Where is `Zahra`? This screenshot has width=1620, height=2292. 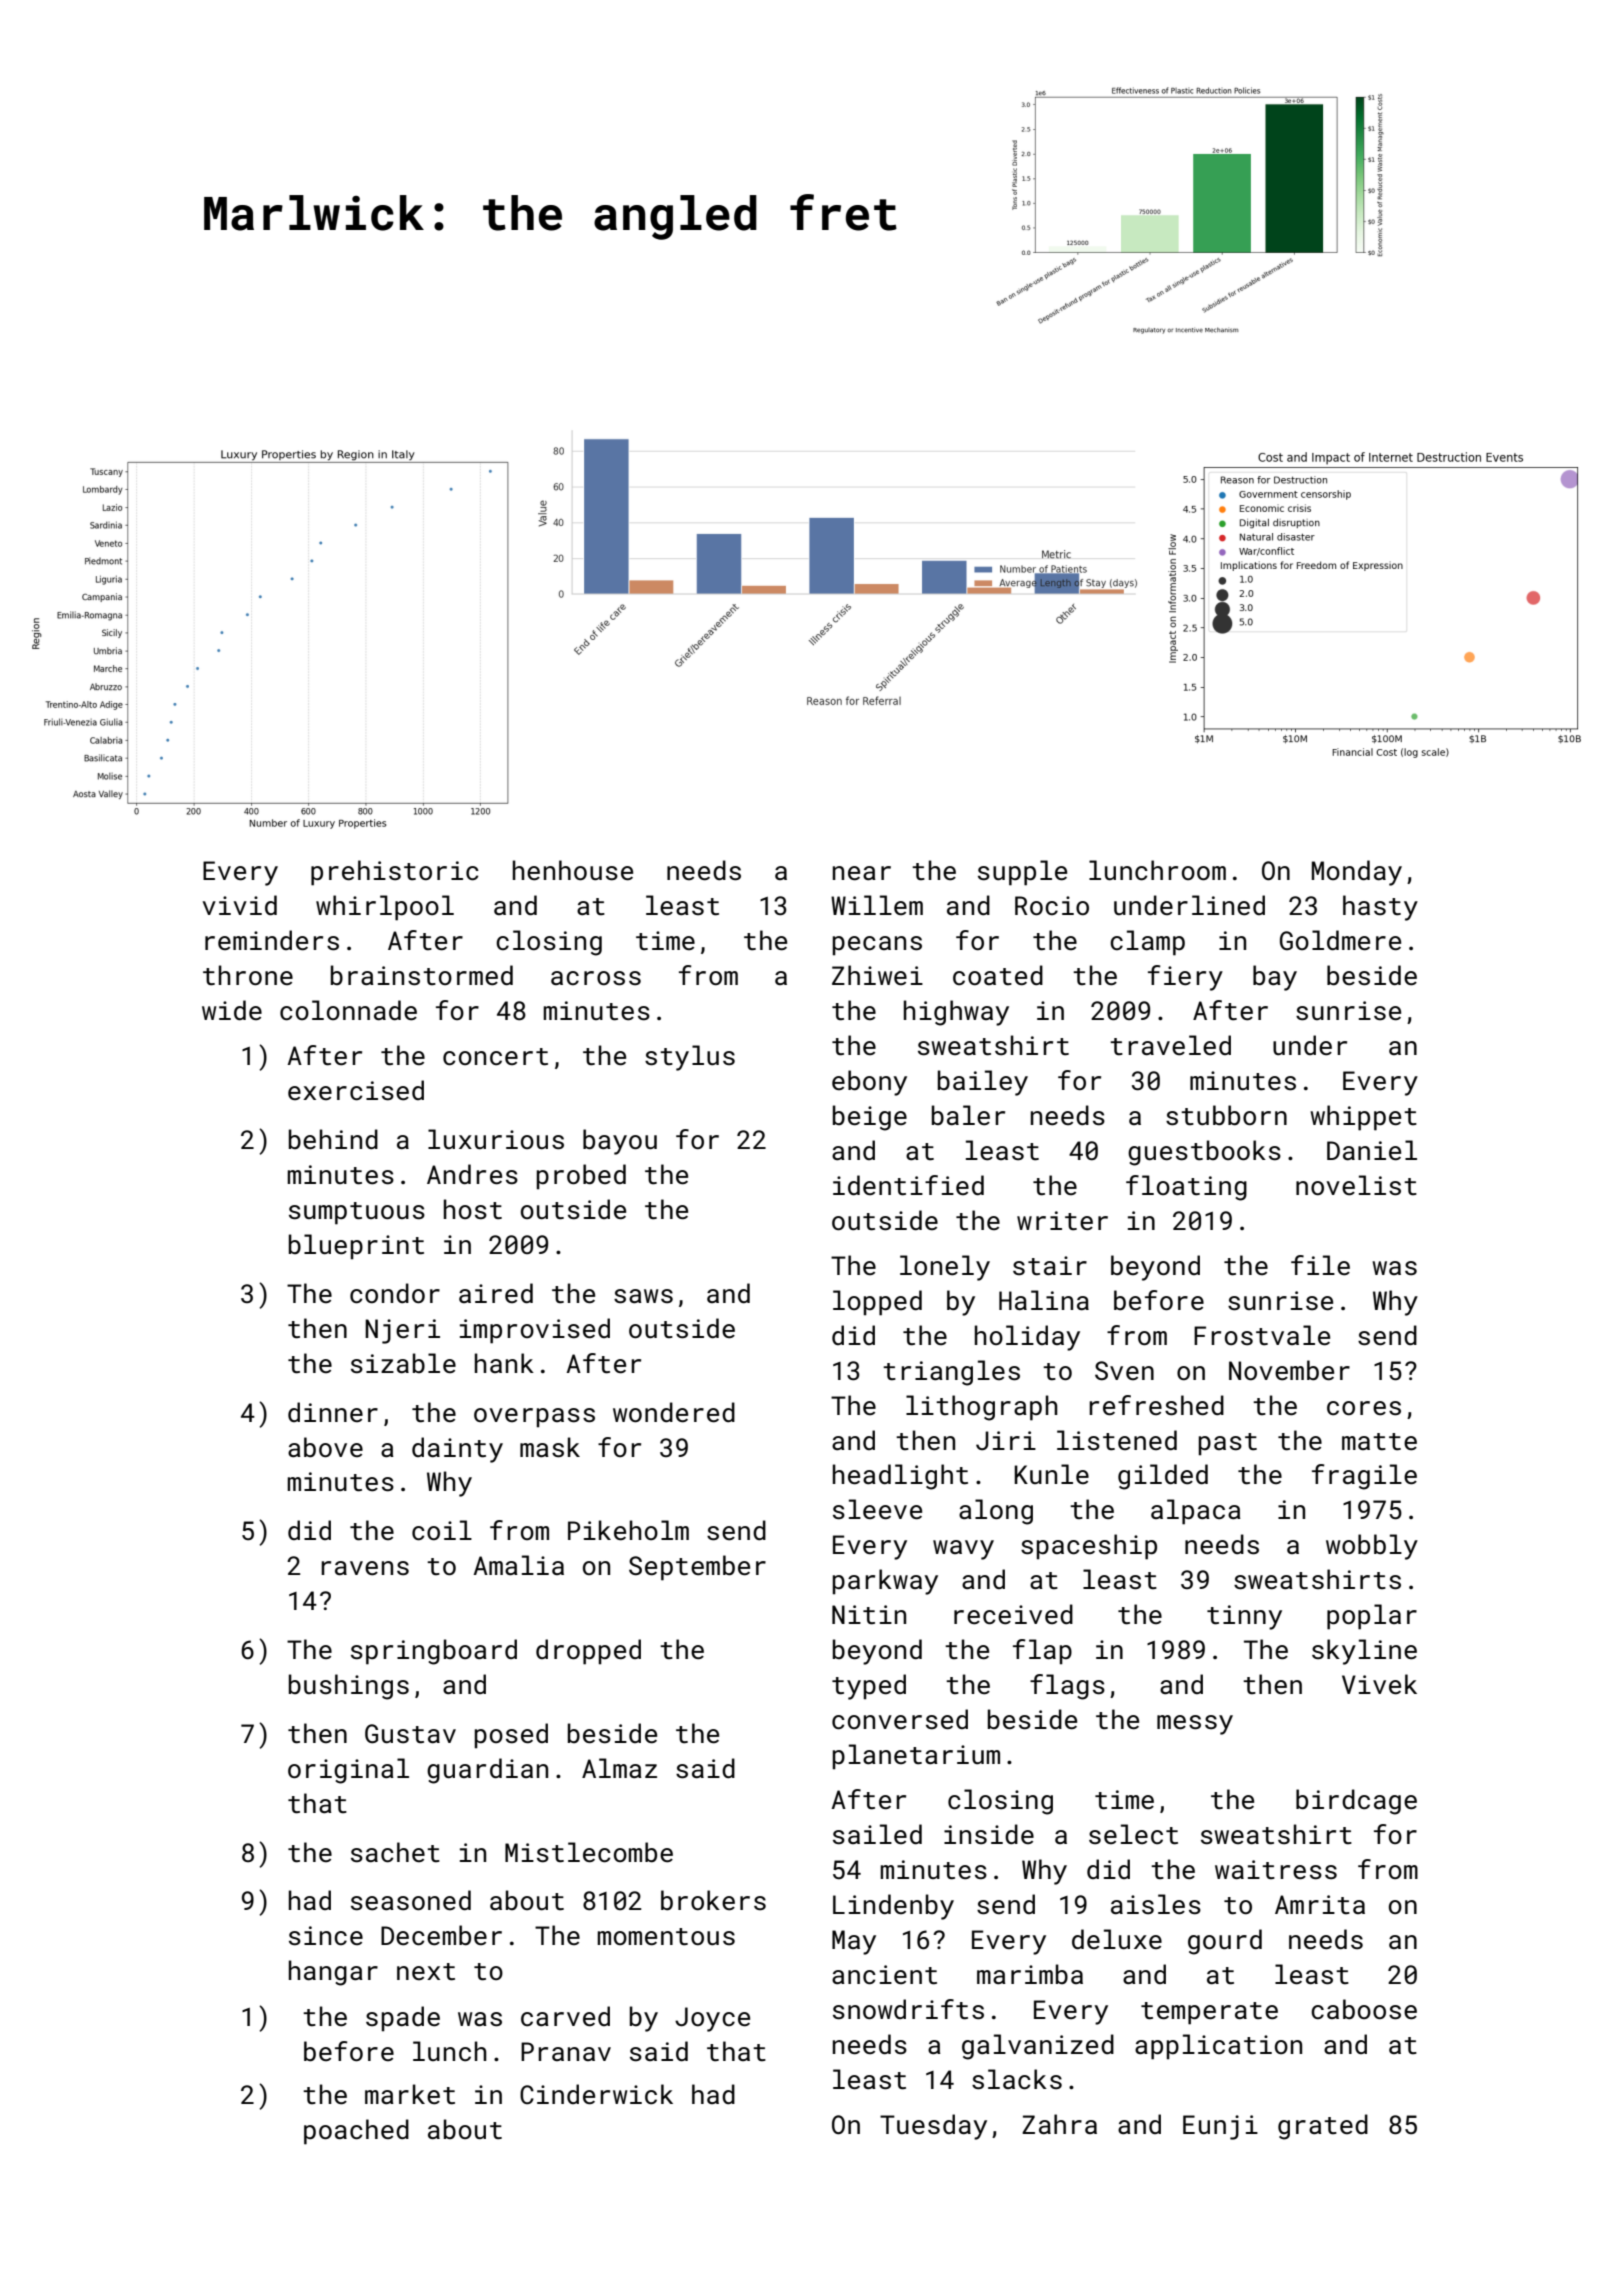 Zahra is located at coordinates (1059, 2124).
